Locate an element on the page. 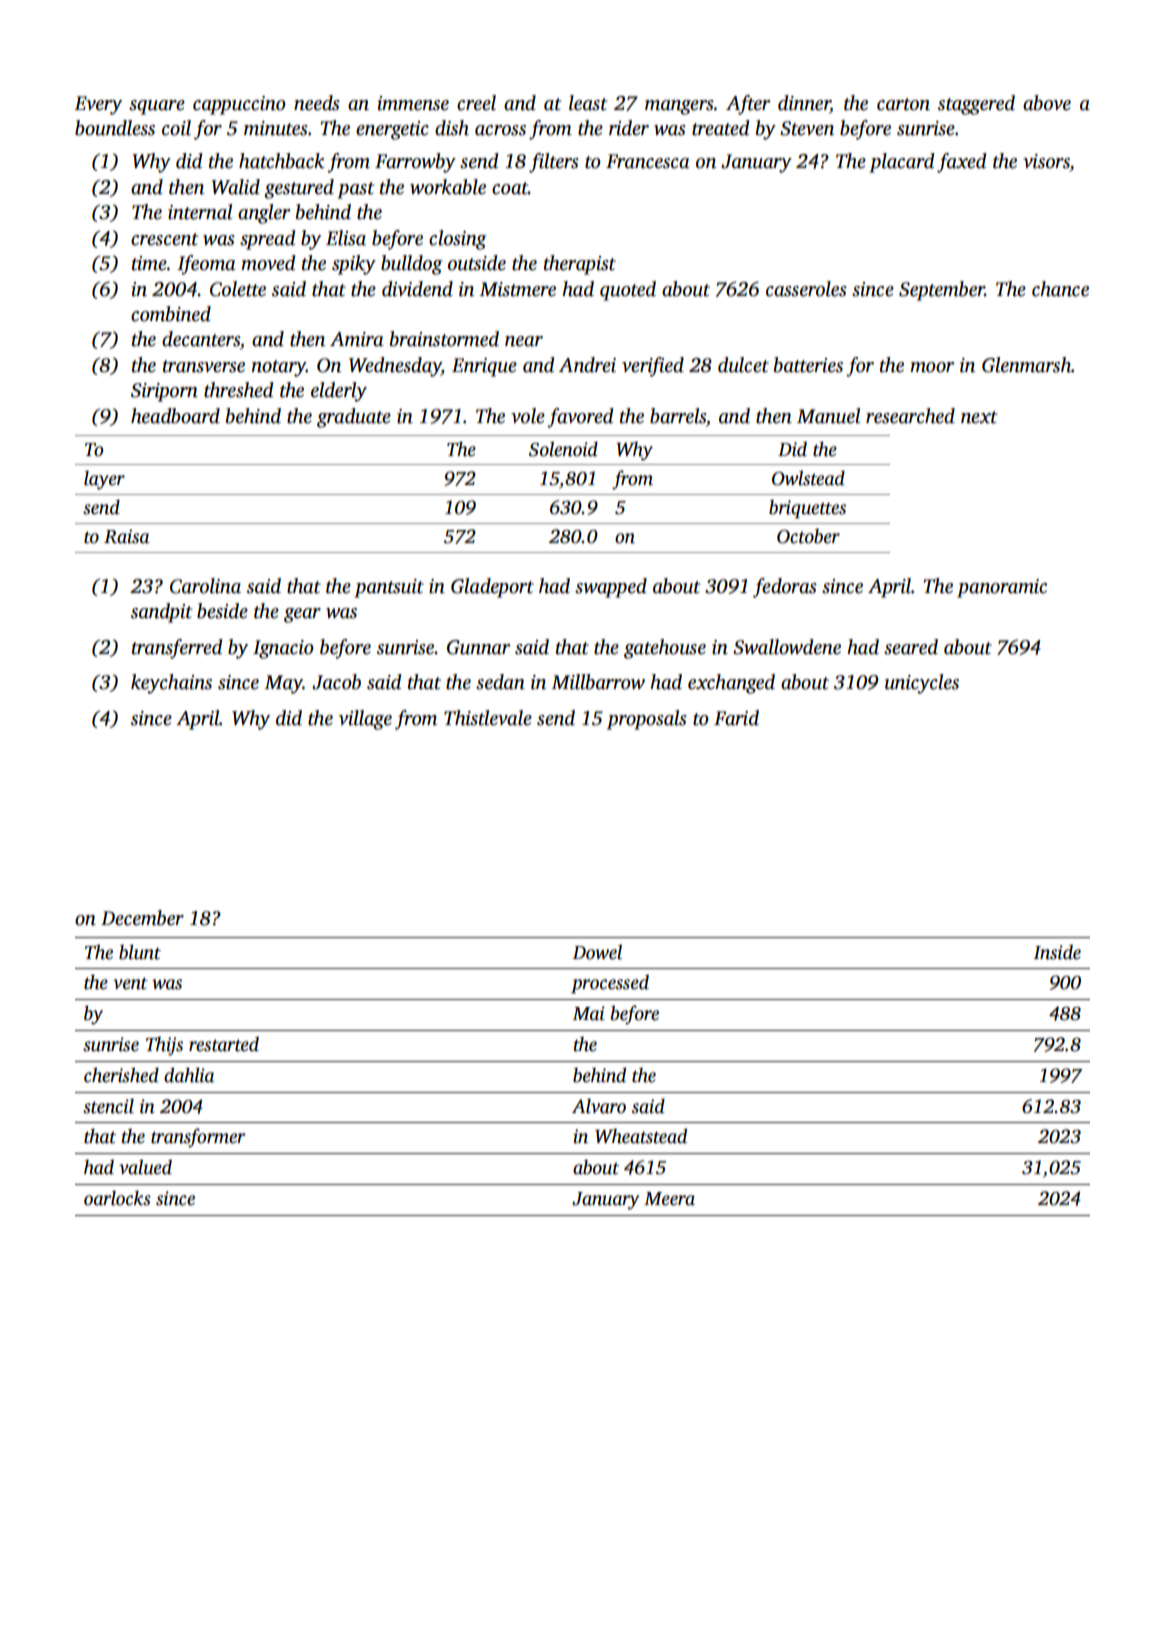  December is located at coordinates (142, 918).
